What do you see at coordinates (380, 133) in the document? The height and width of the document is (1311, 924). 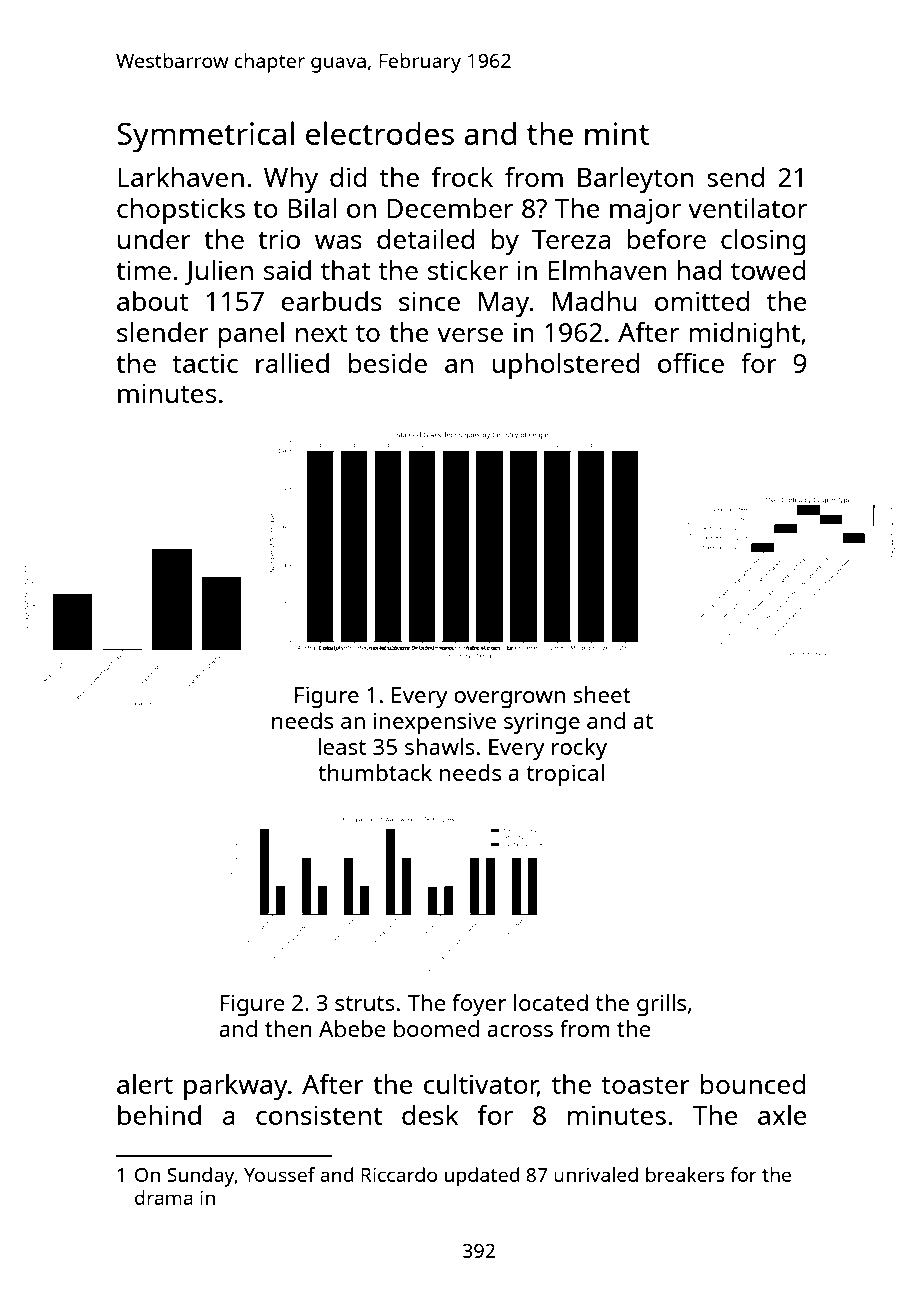 I see `electrodes` at bounding box center [380, 133].
